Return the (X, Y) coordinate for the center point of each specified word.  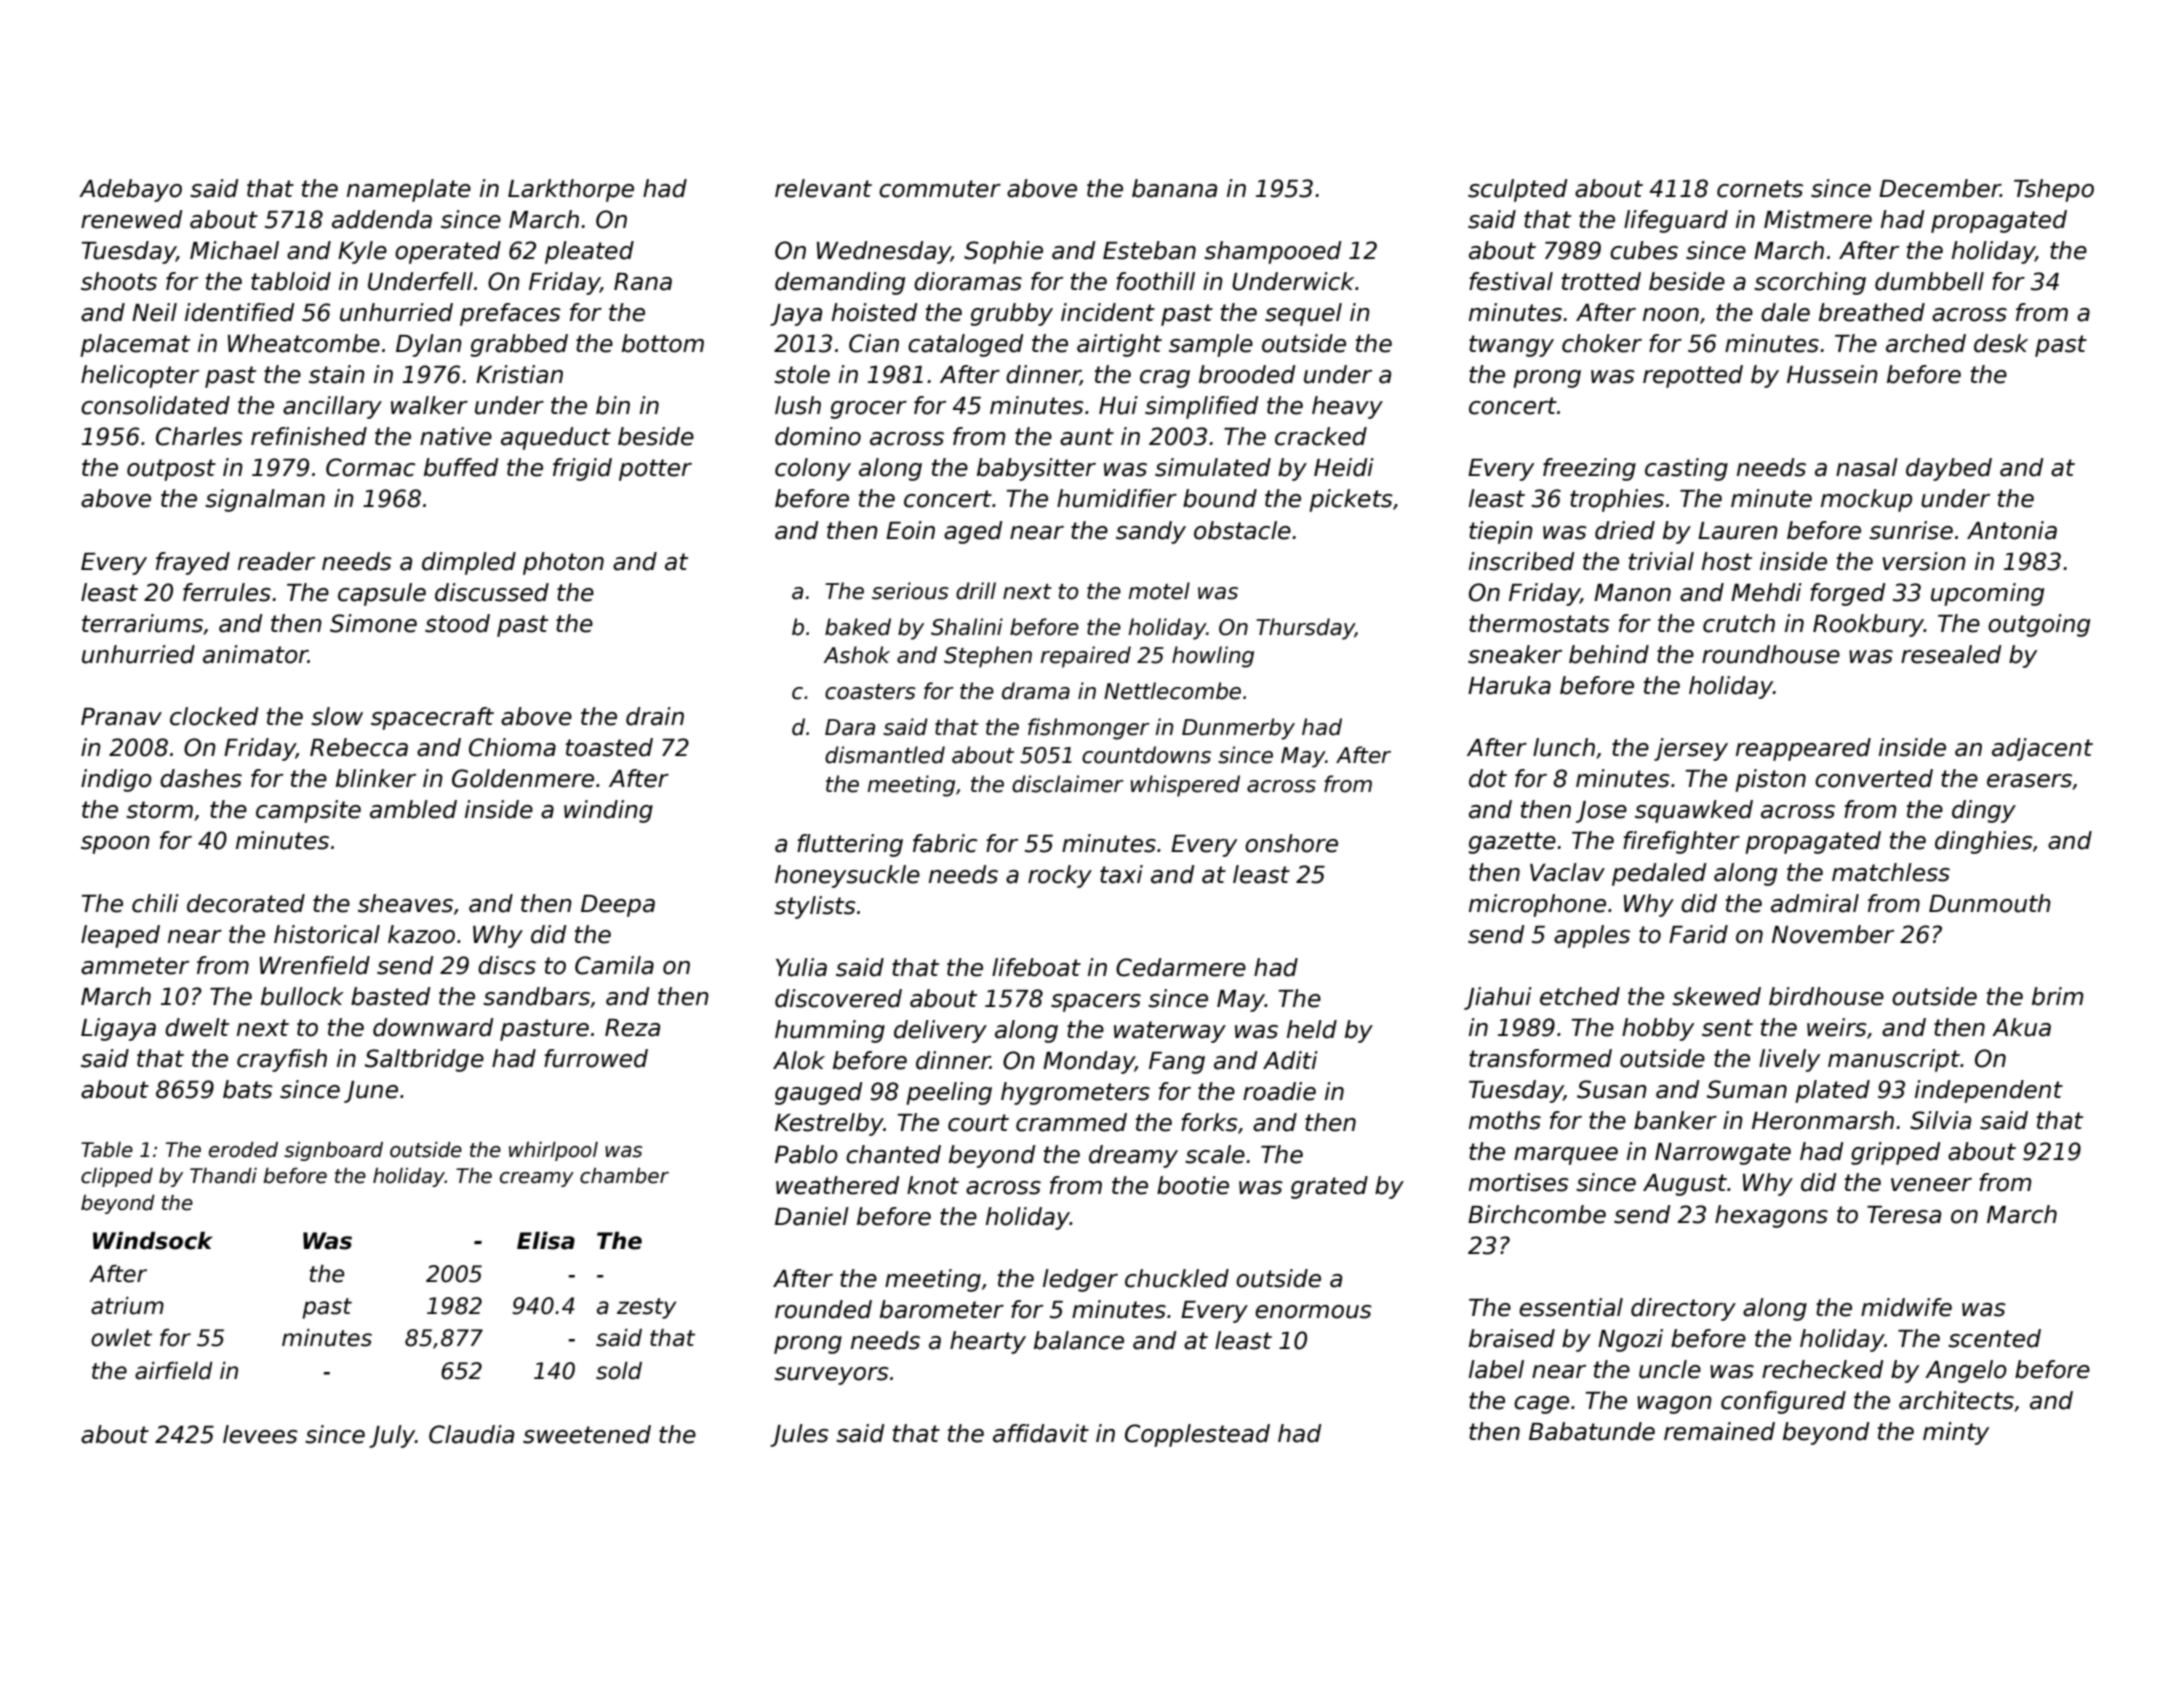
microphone (1537, 905)
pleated (589, 252)
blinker (376, 778)
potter (655, 470)
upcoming (1987, 594)
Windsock (153, 1241)
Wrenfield (315, 965)
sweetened (587, 1434)
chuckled (1177, 1278)
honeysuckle (847, 876)
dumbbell (1929, 281)
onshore (1291, 843)
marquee (1566, 1156)
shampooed (1272, 252)
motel (1159, 591)
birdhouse (1826, 996)
